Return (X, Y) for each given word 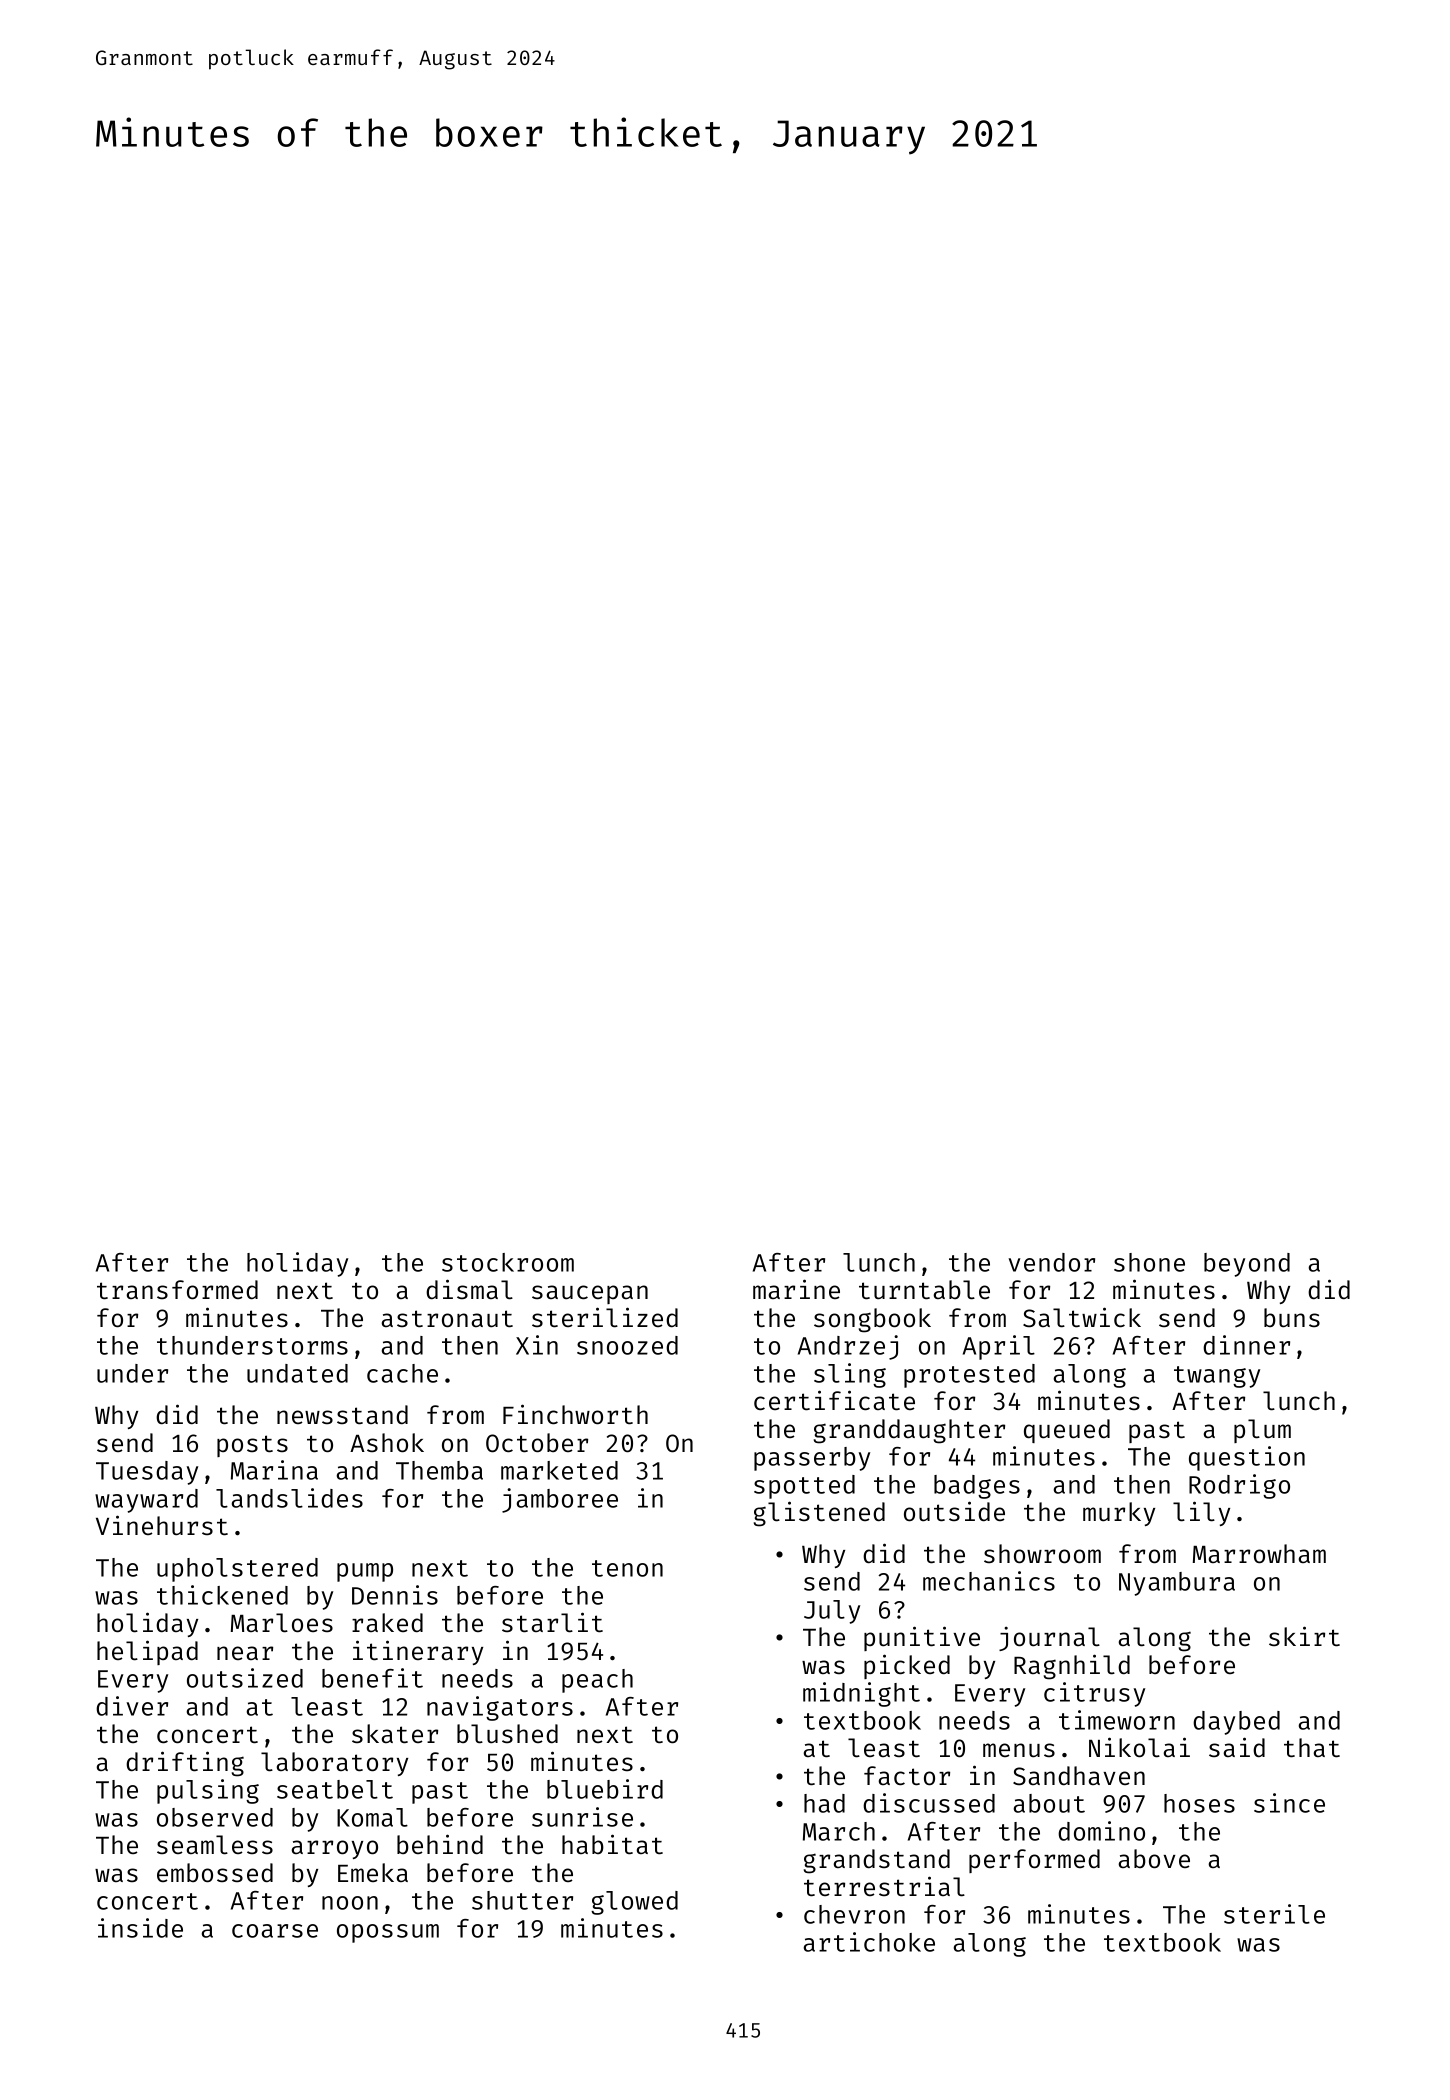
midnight (861, 1694)
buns (1292, 1318)
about (1049, 1803)
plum (1262, 1431)
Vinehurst (162, 1525)
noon (350, 1903)
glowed (634, 1903)
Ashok (387, 1443)
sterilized (605, 1317)
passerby (812, 1459)
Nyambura (1177, 1584)
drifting (185, 1764)
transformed (177, 1290)
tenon (627, 1568)
